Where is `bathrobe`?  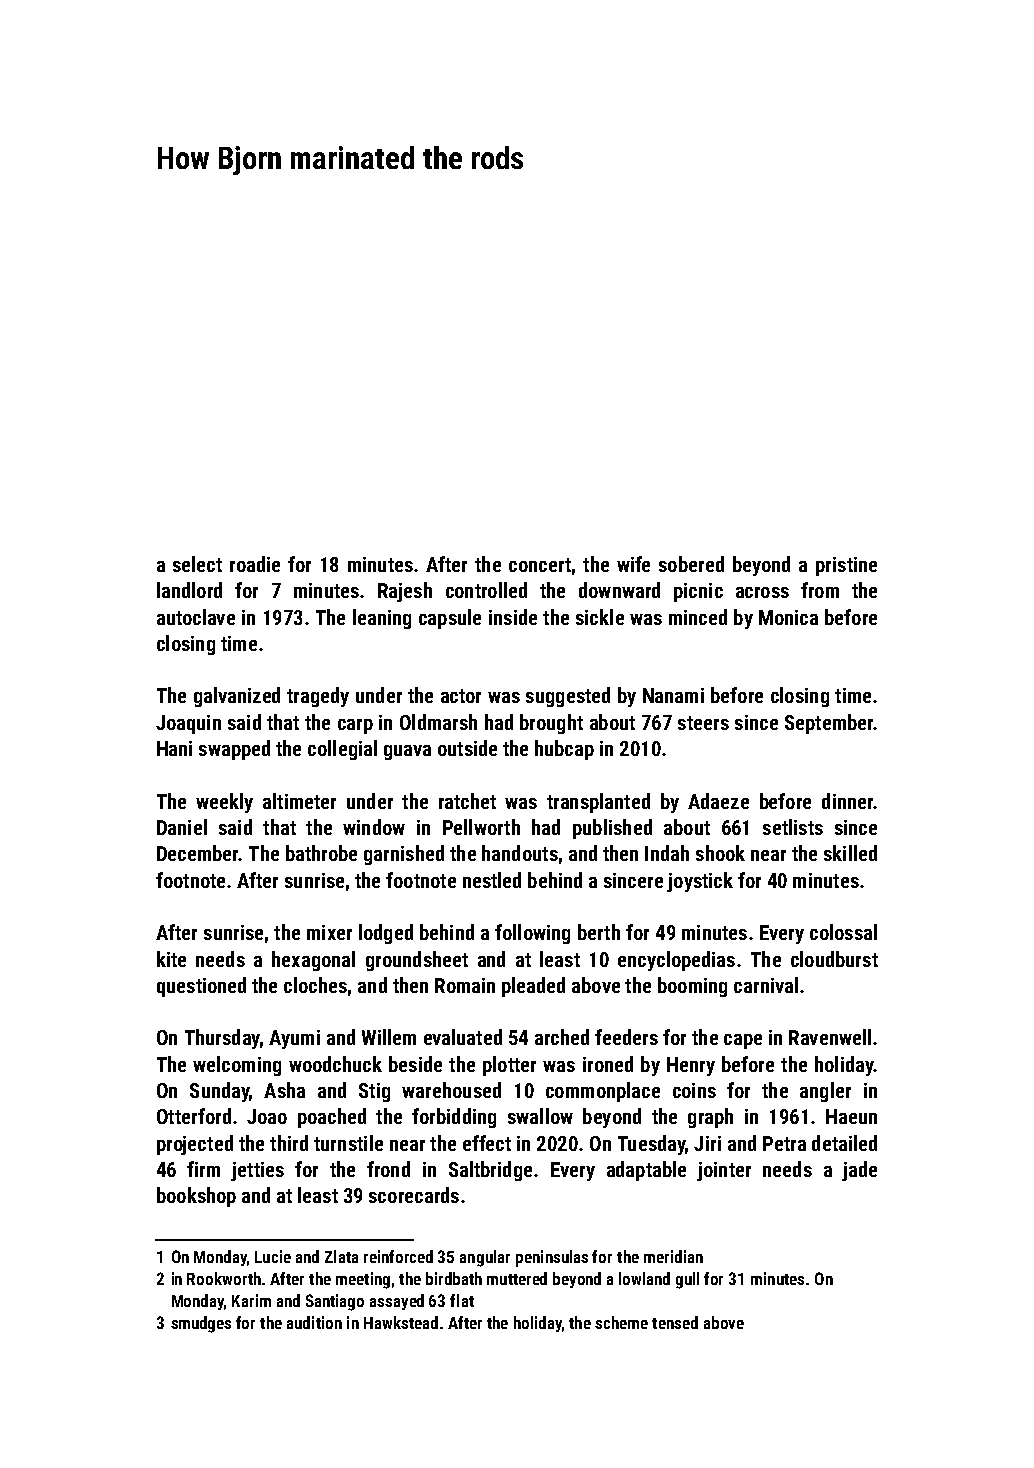 bathrobe is located at coordinates (321, 853).
